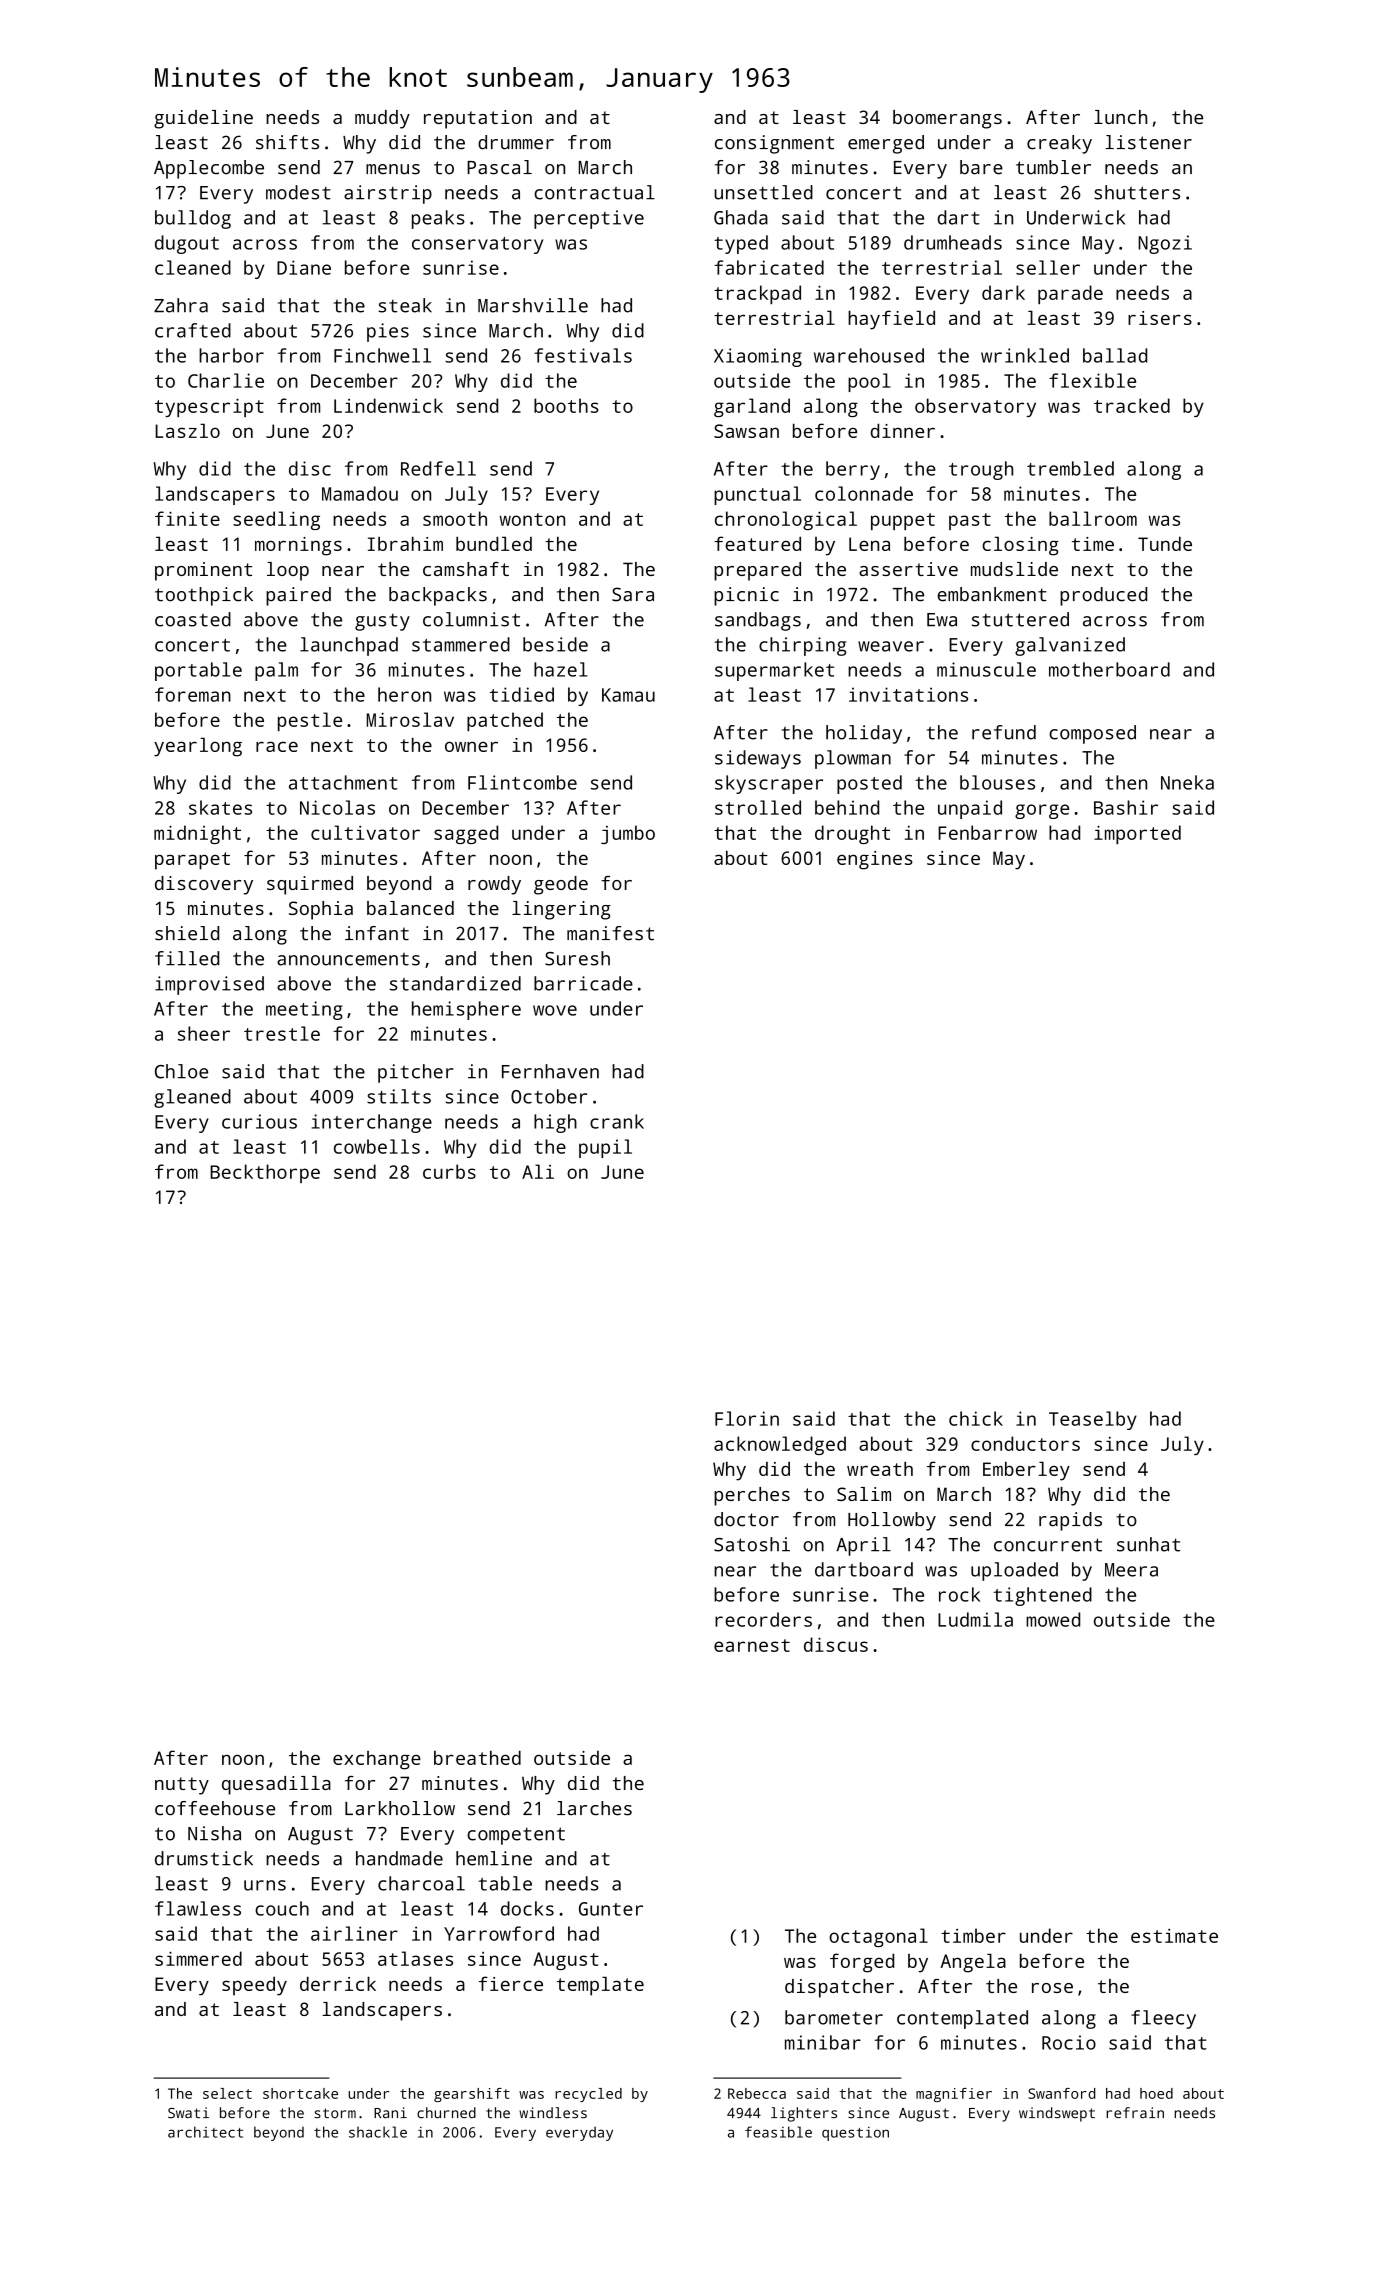 This screenshot has width=1380, height=2273. Describe the element at coordinates (1003, 292) in the screenshot. I see `dark` at that location.
